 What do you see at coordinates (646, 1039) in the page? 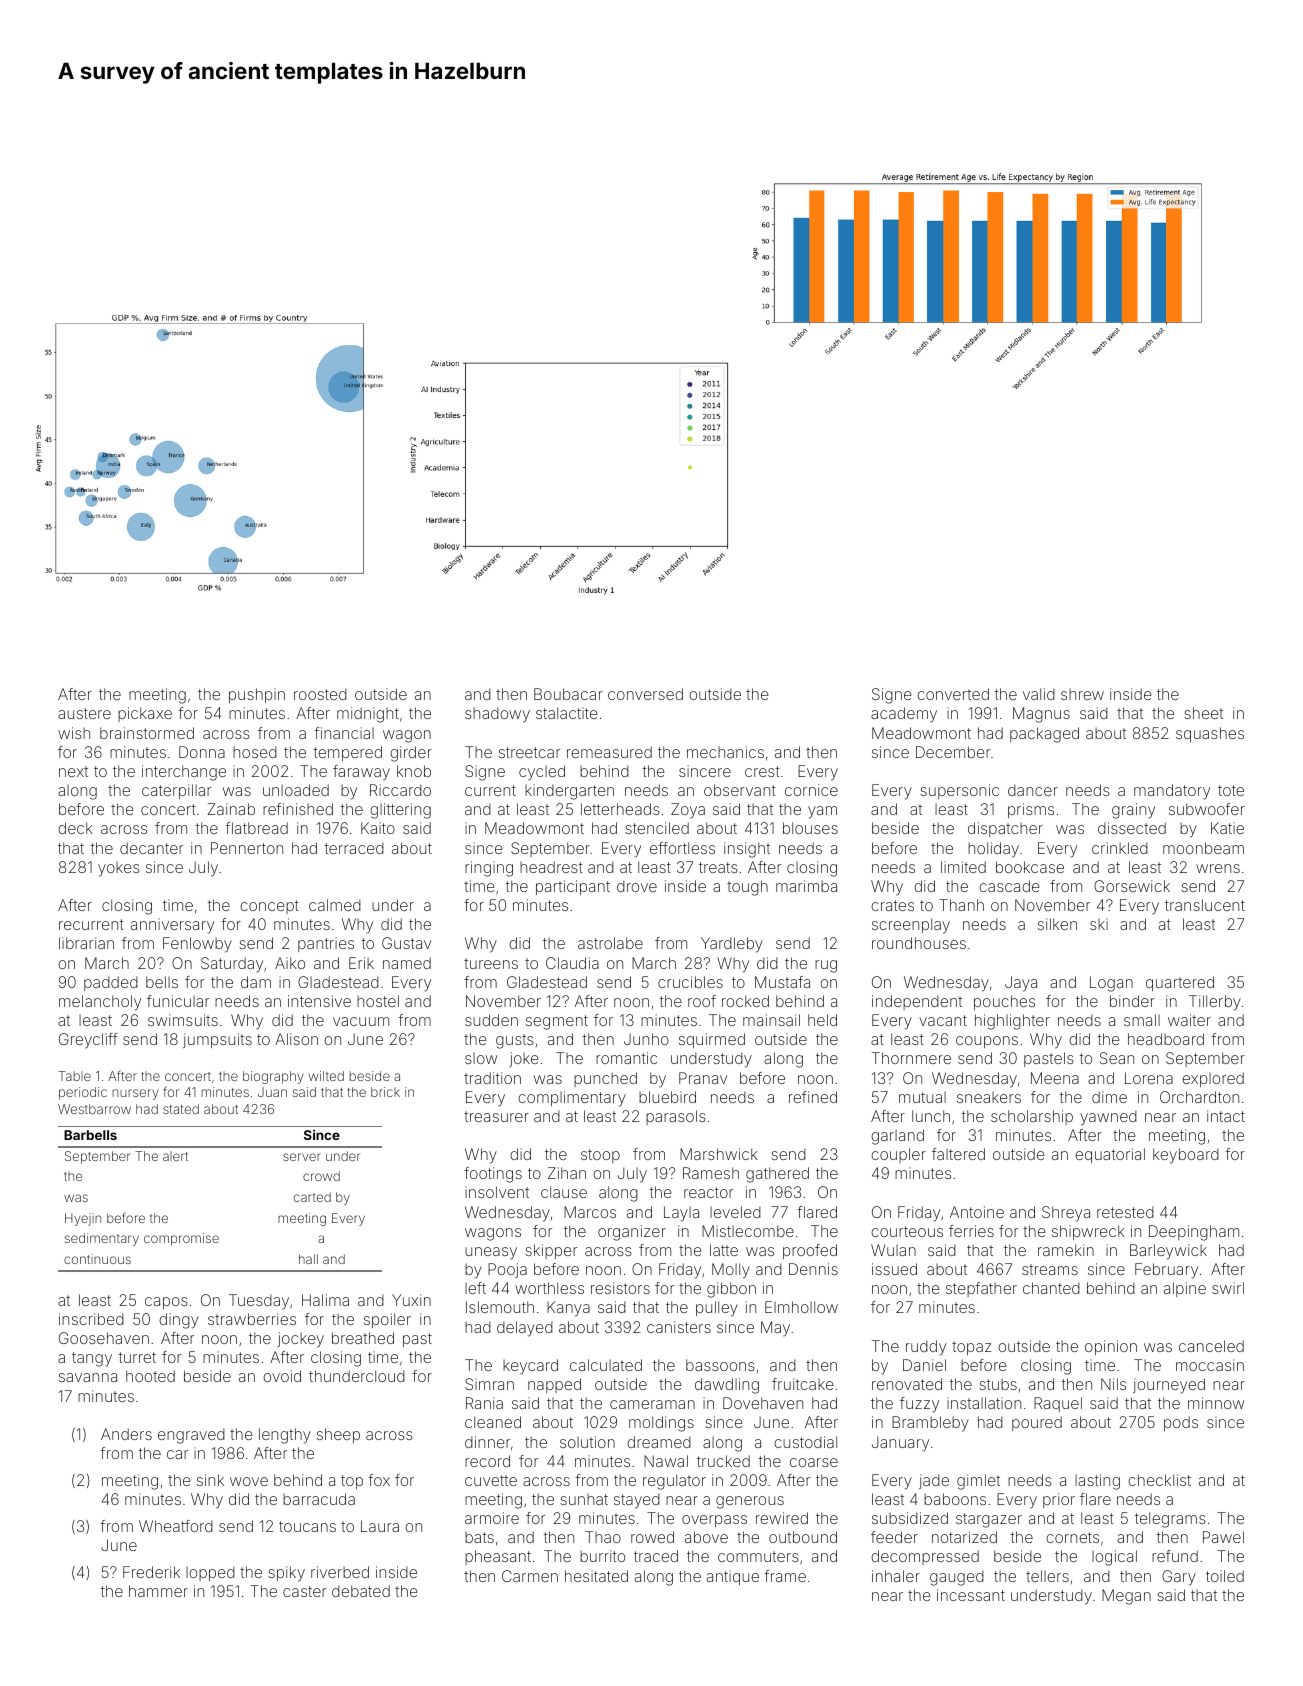
I see `Junho` at bounding box center [646, 1039].
